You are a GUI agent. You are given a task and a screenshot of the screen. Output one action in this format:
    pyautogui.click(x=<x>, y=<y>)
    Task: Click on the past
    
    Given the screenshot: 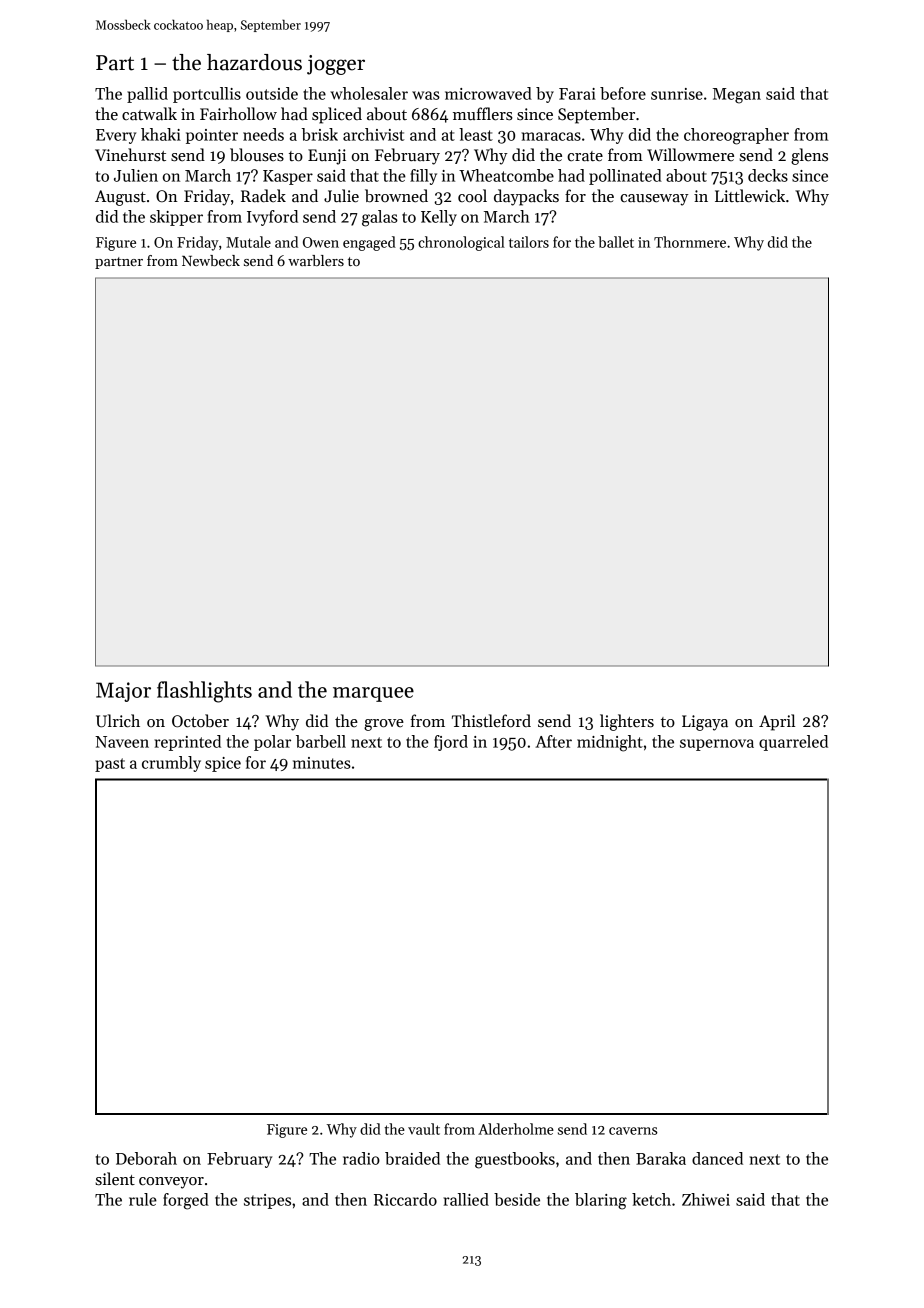 What is the action you would take?
    pyautogui.click(x=110, y=765)
